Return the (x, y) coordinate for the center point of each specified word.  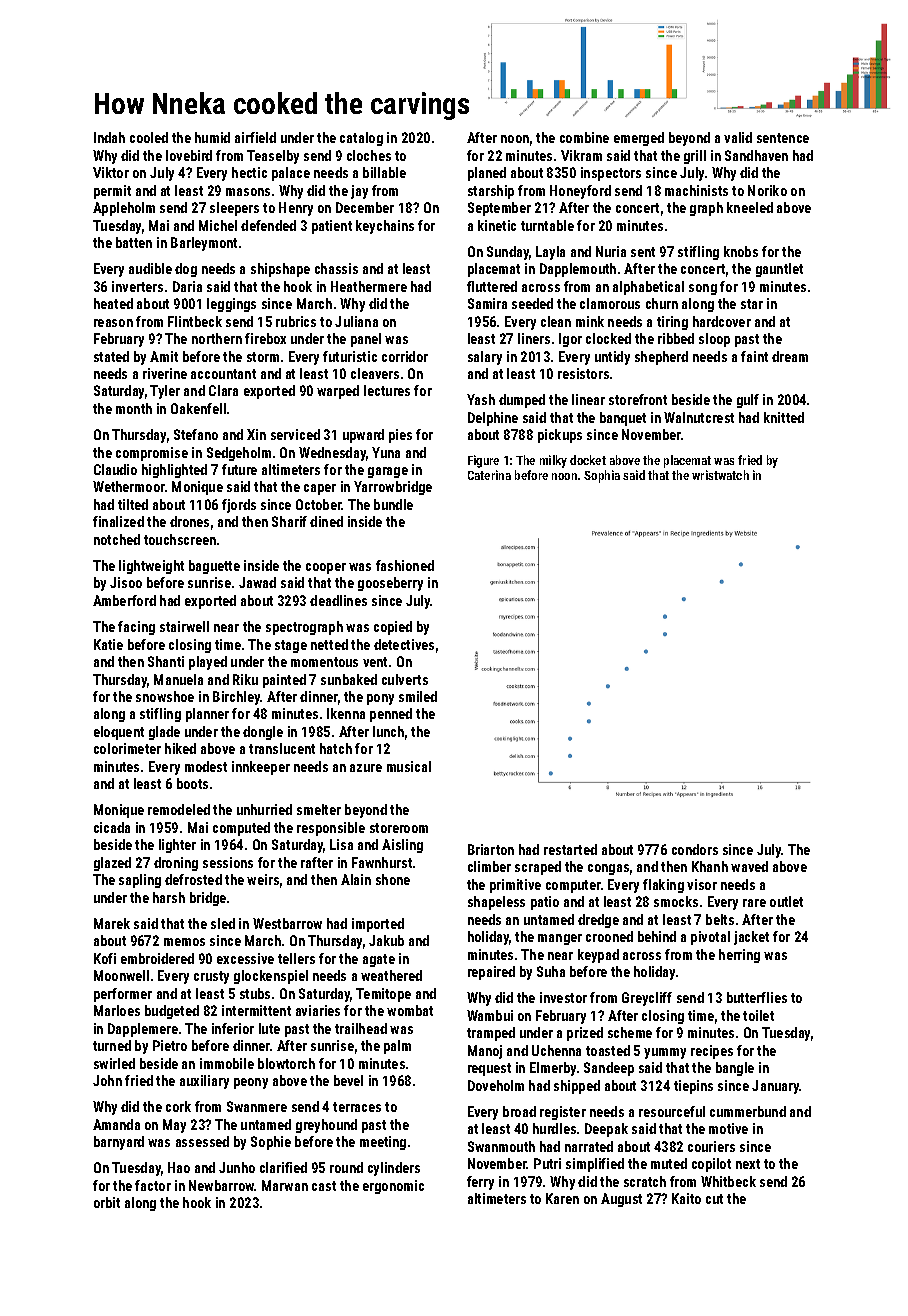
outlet (786, 901)
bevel (348, 1080)
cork (178, 1106)
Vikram (581, 155)
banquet (623, 419)
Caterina (489, 475)
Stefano (196, 434)
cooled (149, 137)
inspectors (611, 174)
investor (563, 997)
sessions (228, 862)
